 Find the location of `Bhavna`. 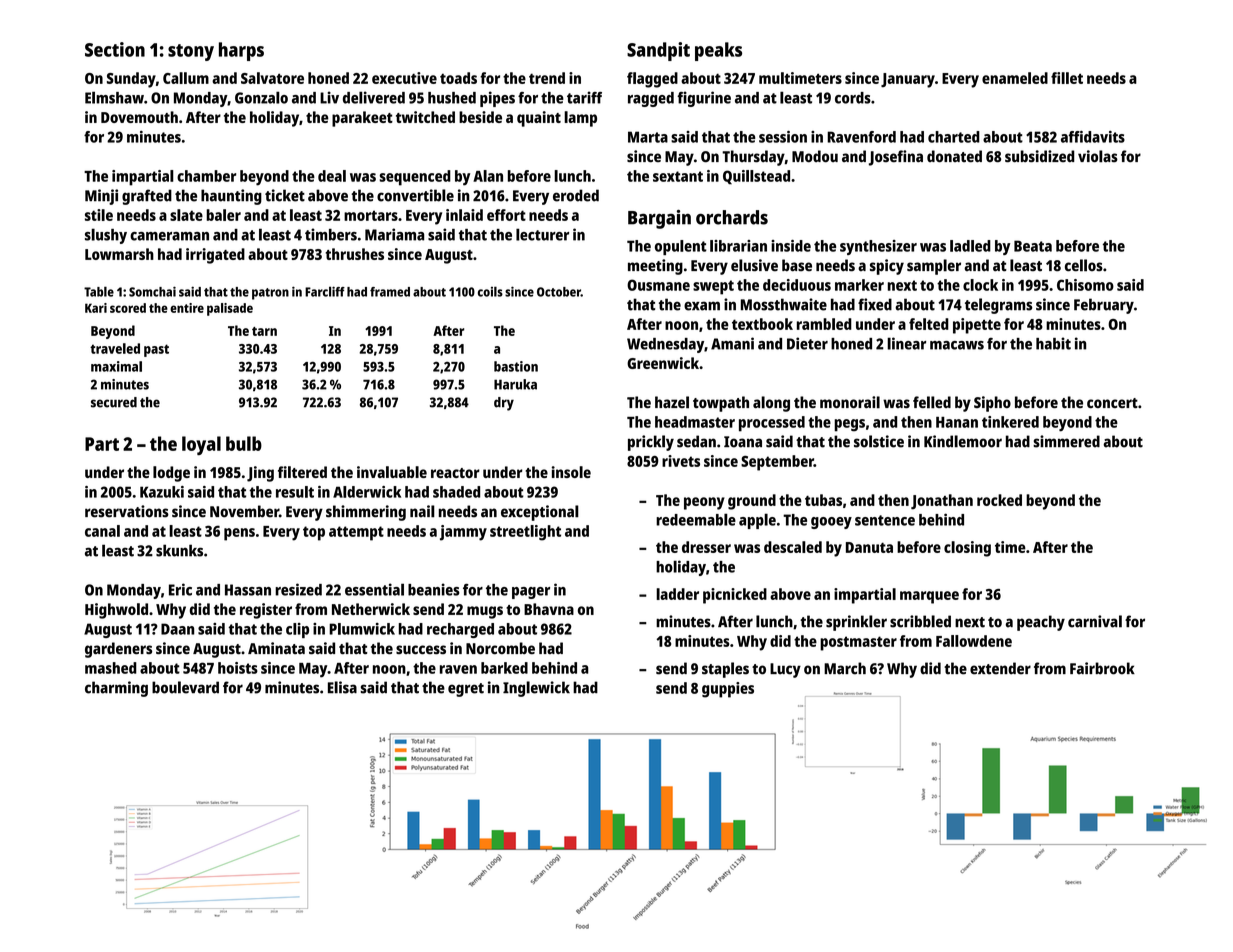

Bhavna is located at coordinates (549, 609).
